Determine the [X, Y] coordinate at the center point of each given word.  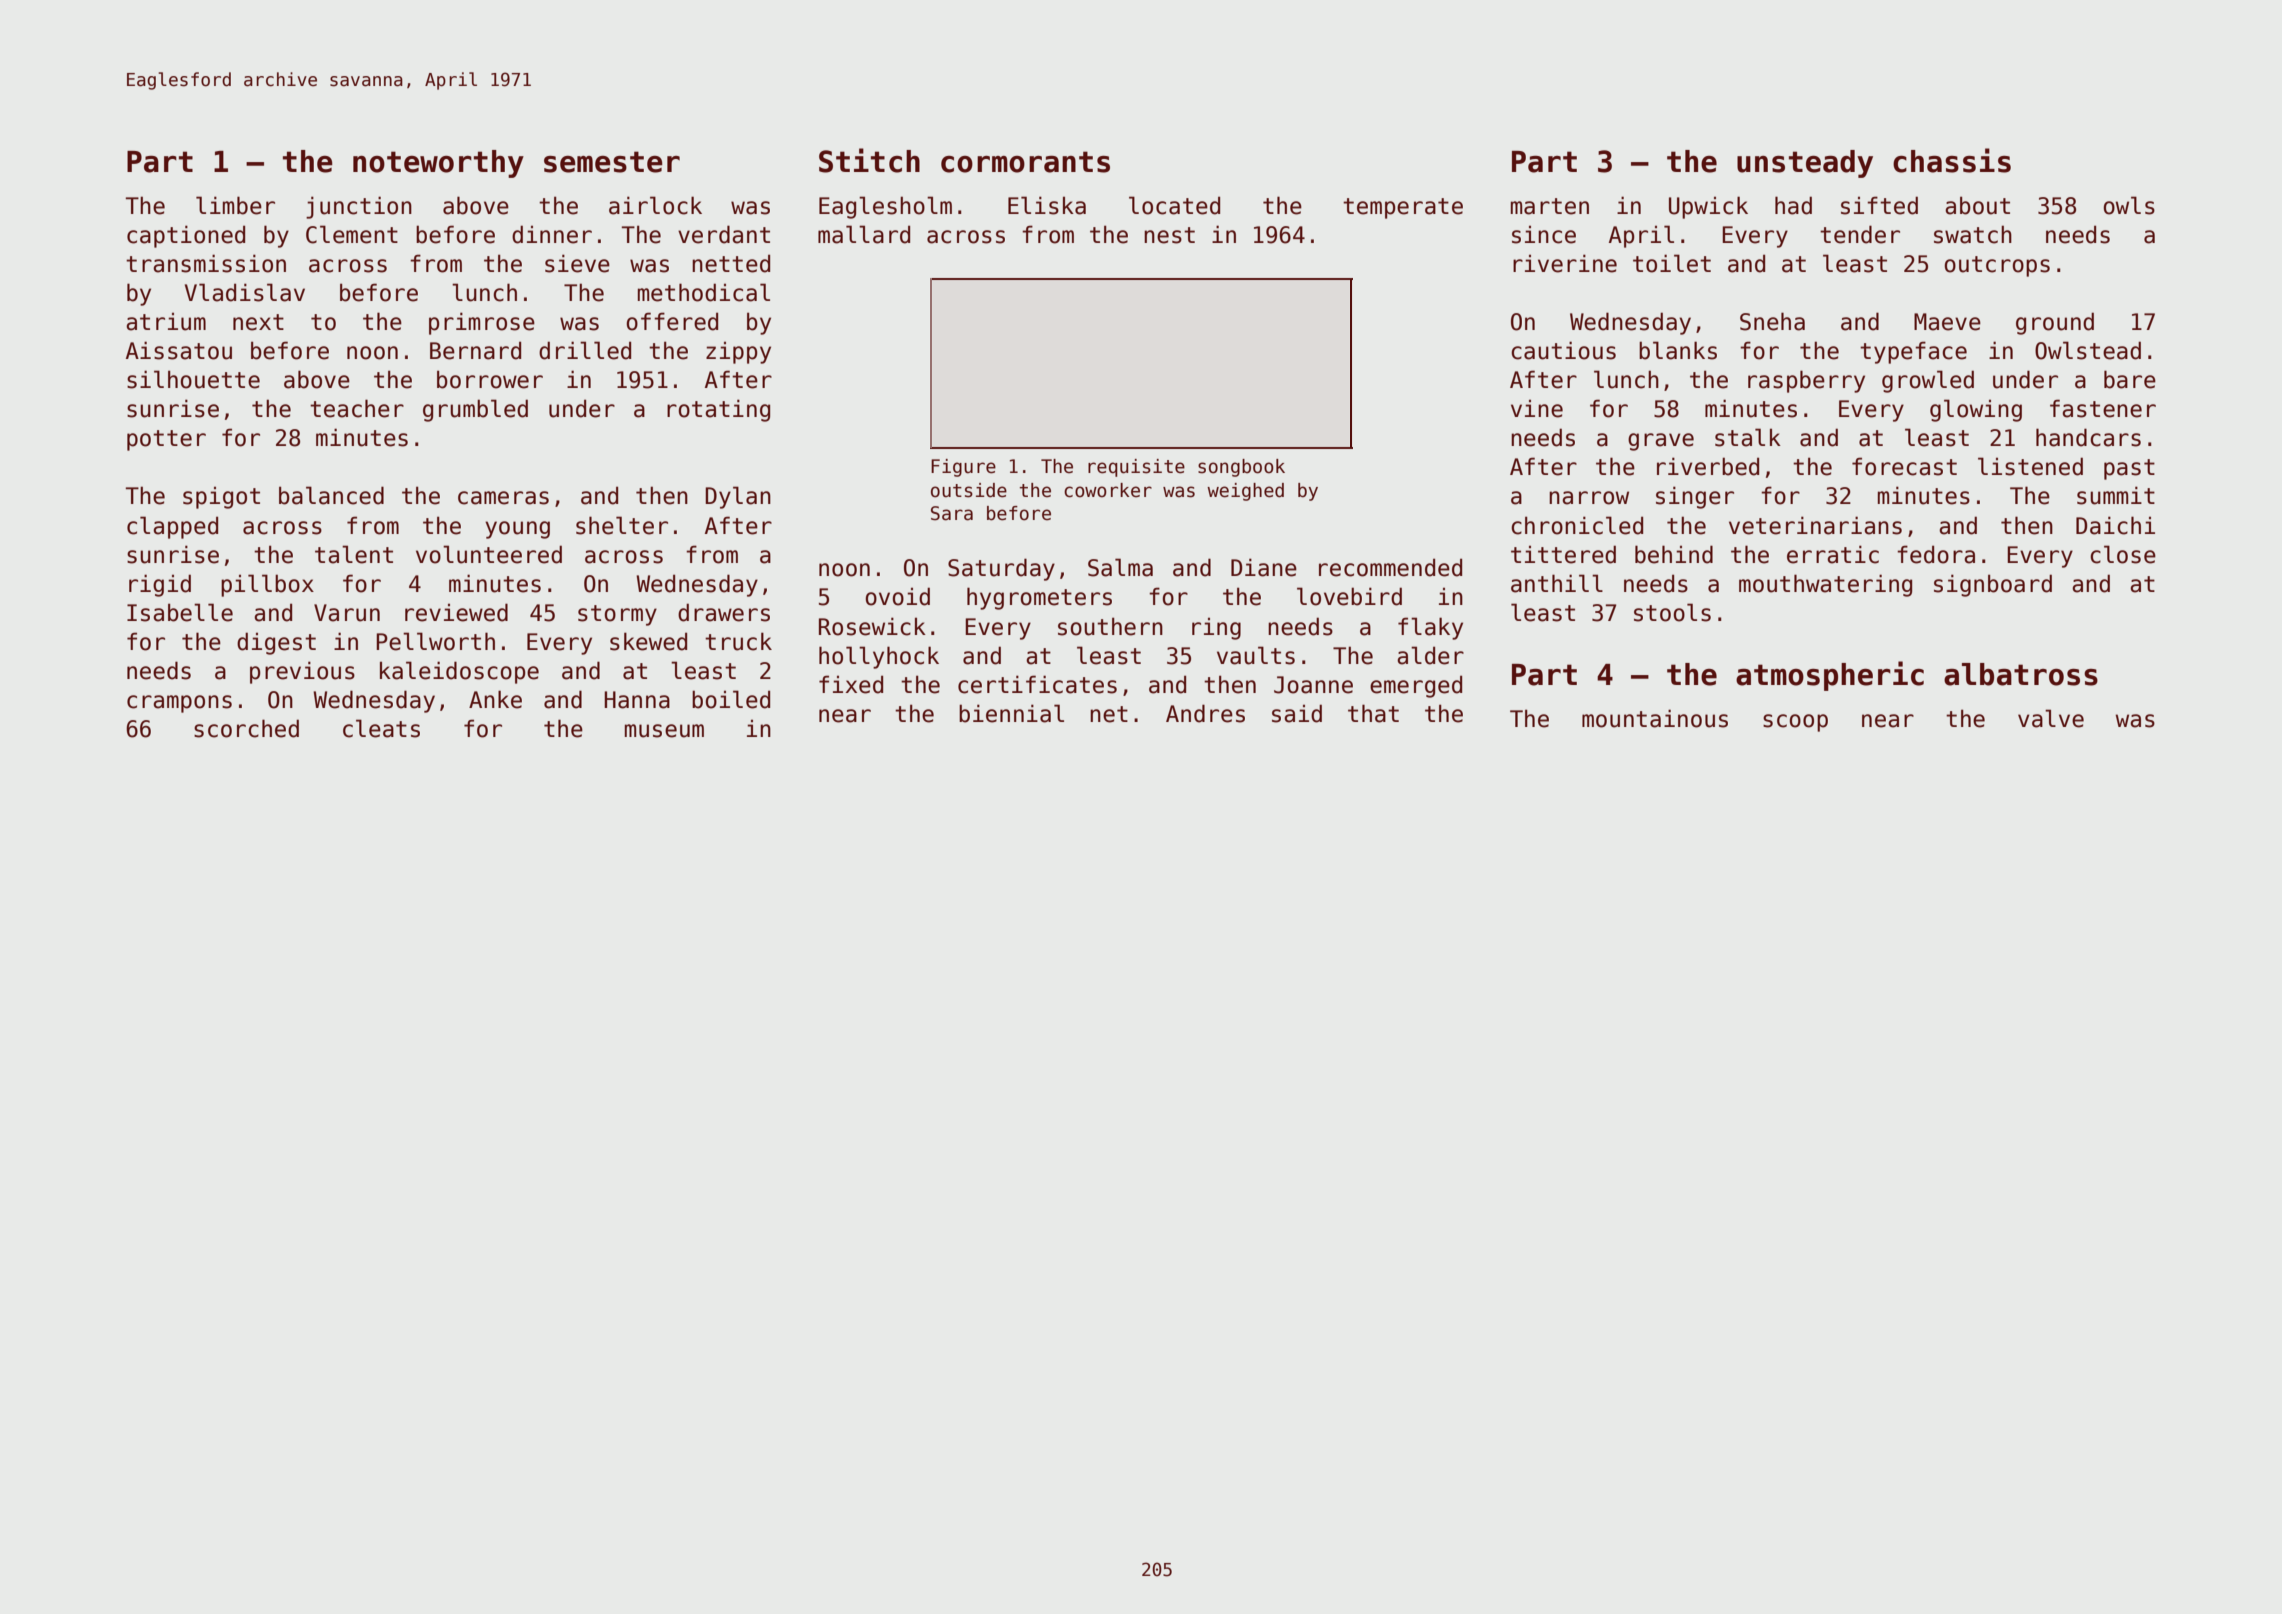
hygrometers [1039, 598]
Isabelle [180, 612]
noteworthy [438, 164]
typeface [1913, 352]
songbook [1241, 468]
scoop [1795, 723]
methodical [704, 292]
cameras [503, 498]
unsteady [1805, 164]
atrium [166, 321]
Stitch [869, 160]
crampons [179, 704]
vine [1537, 408]
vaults [1256, 655]
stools [1672, 612]
